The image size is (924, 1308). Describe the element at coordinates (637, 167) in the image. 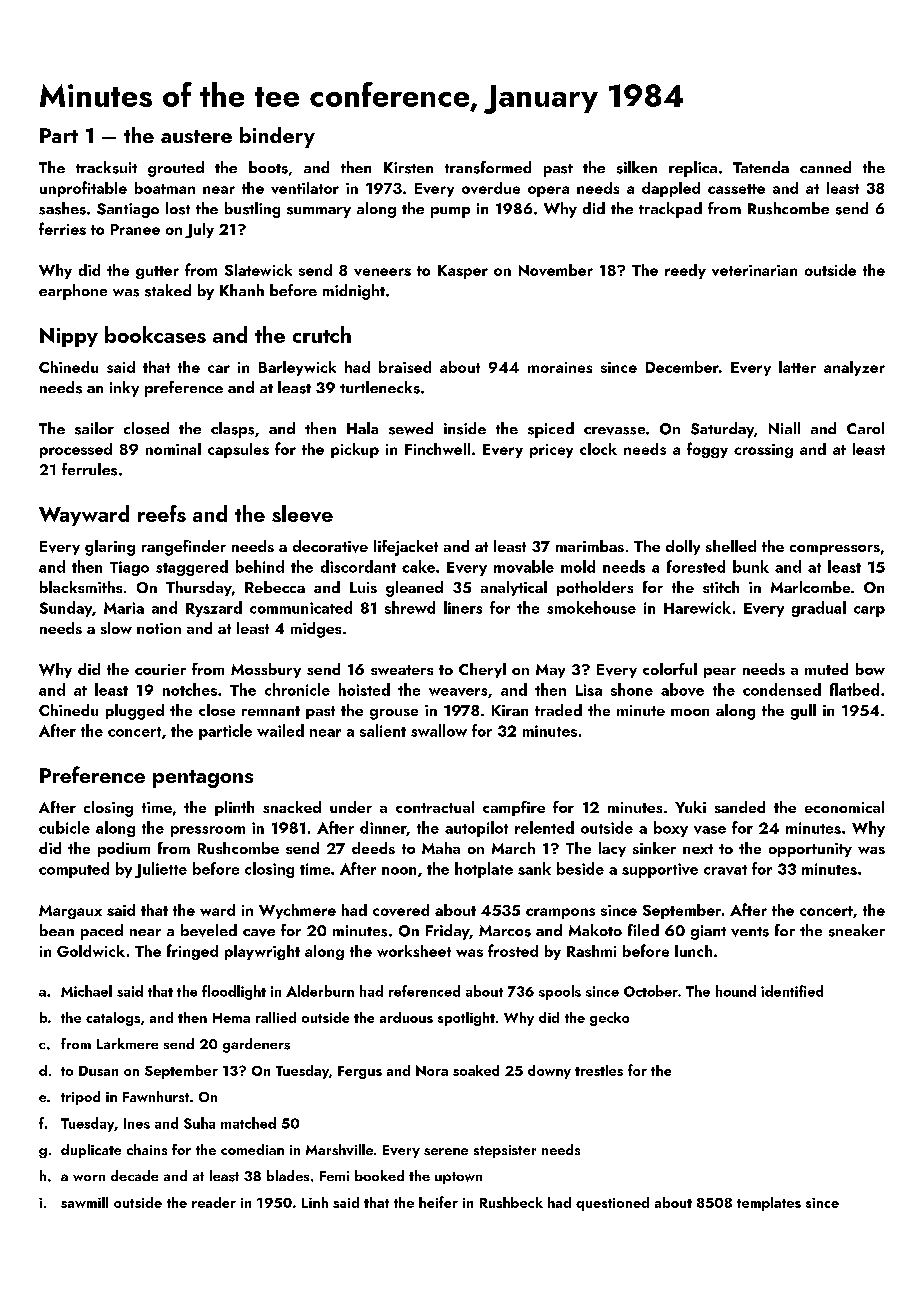

I see `silken` at that location.
